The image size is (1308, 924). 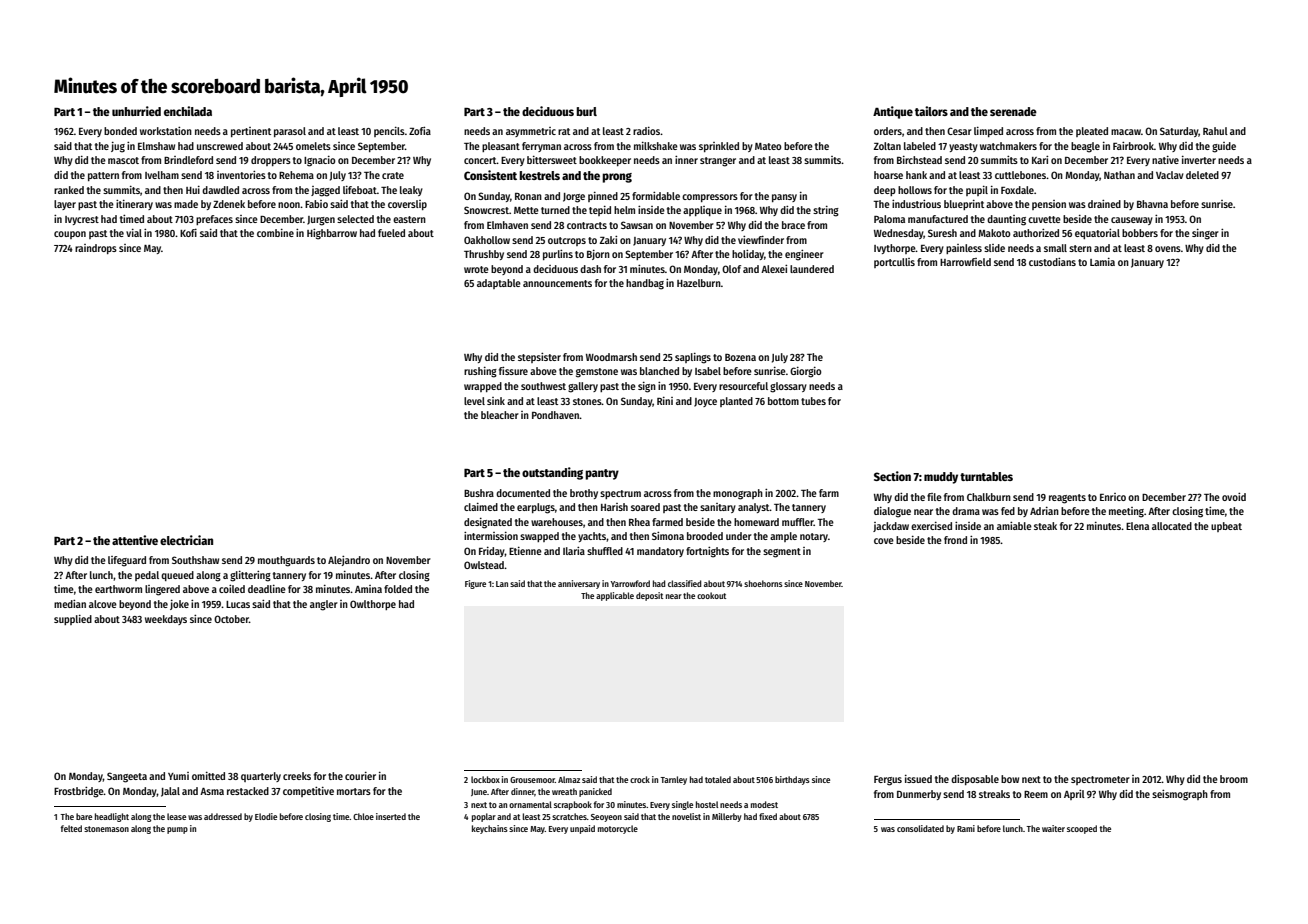 What do you see at coordinates (711, 595) in the image?
I see `cookout` at bounding box center [711, 595].
